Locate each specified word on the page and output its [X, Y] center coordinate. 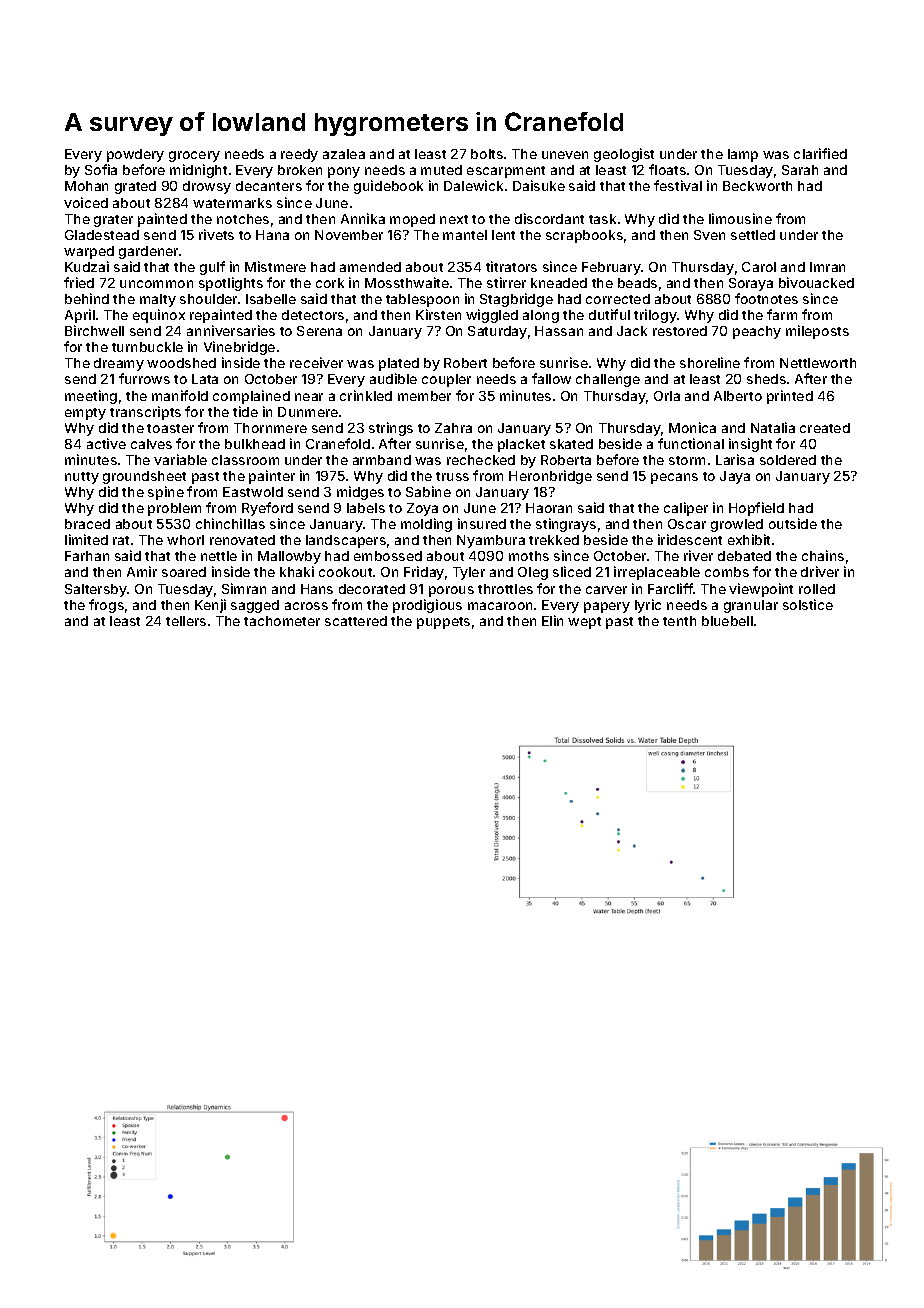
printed [790, 397]
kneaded [559, 283]
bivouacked [816, 282]
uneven [565, 155]
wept [584, 623]
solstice [808, 604]
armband [382, 460]
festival [678, 185]
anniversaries [231, 330]
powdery [135, 155]
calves [151, 444]
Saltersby [96, 590]
